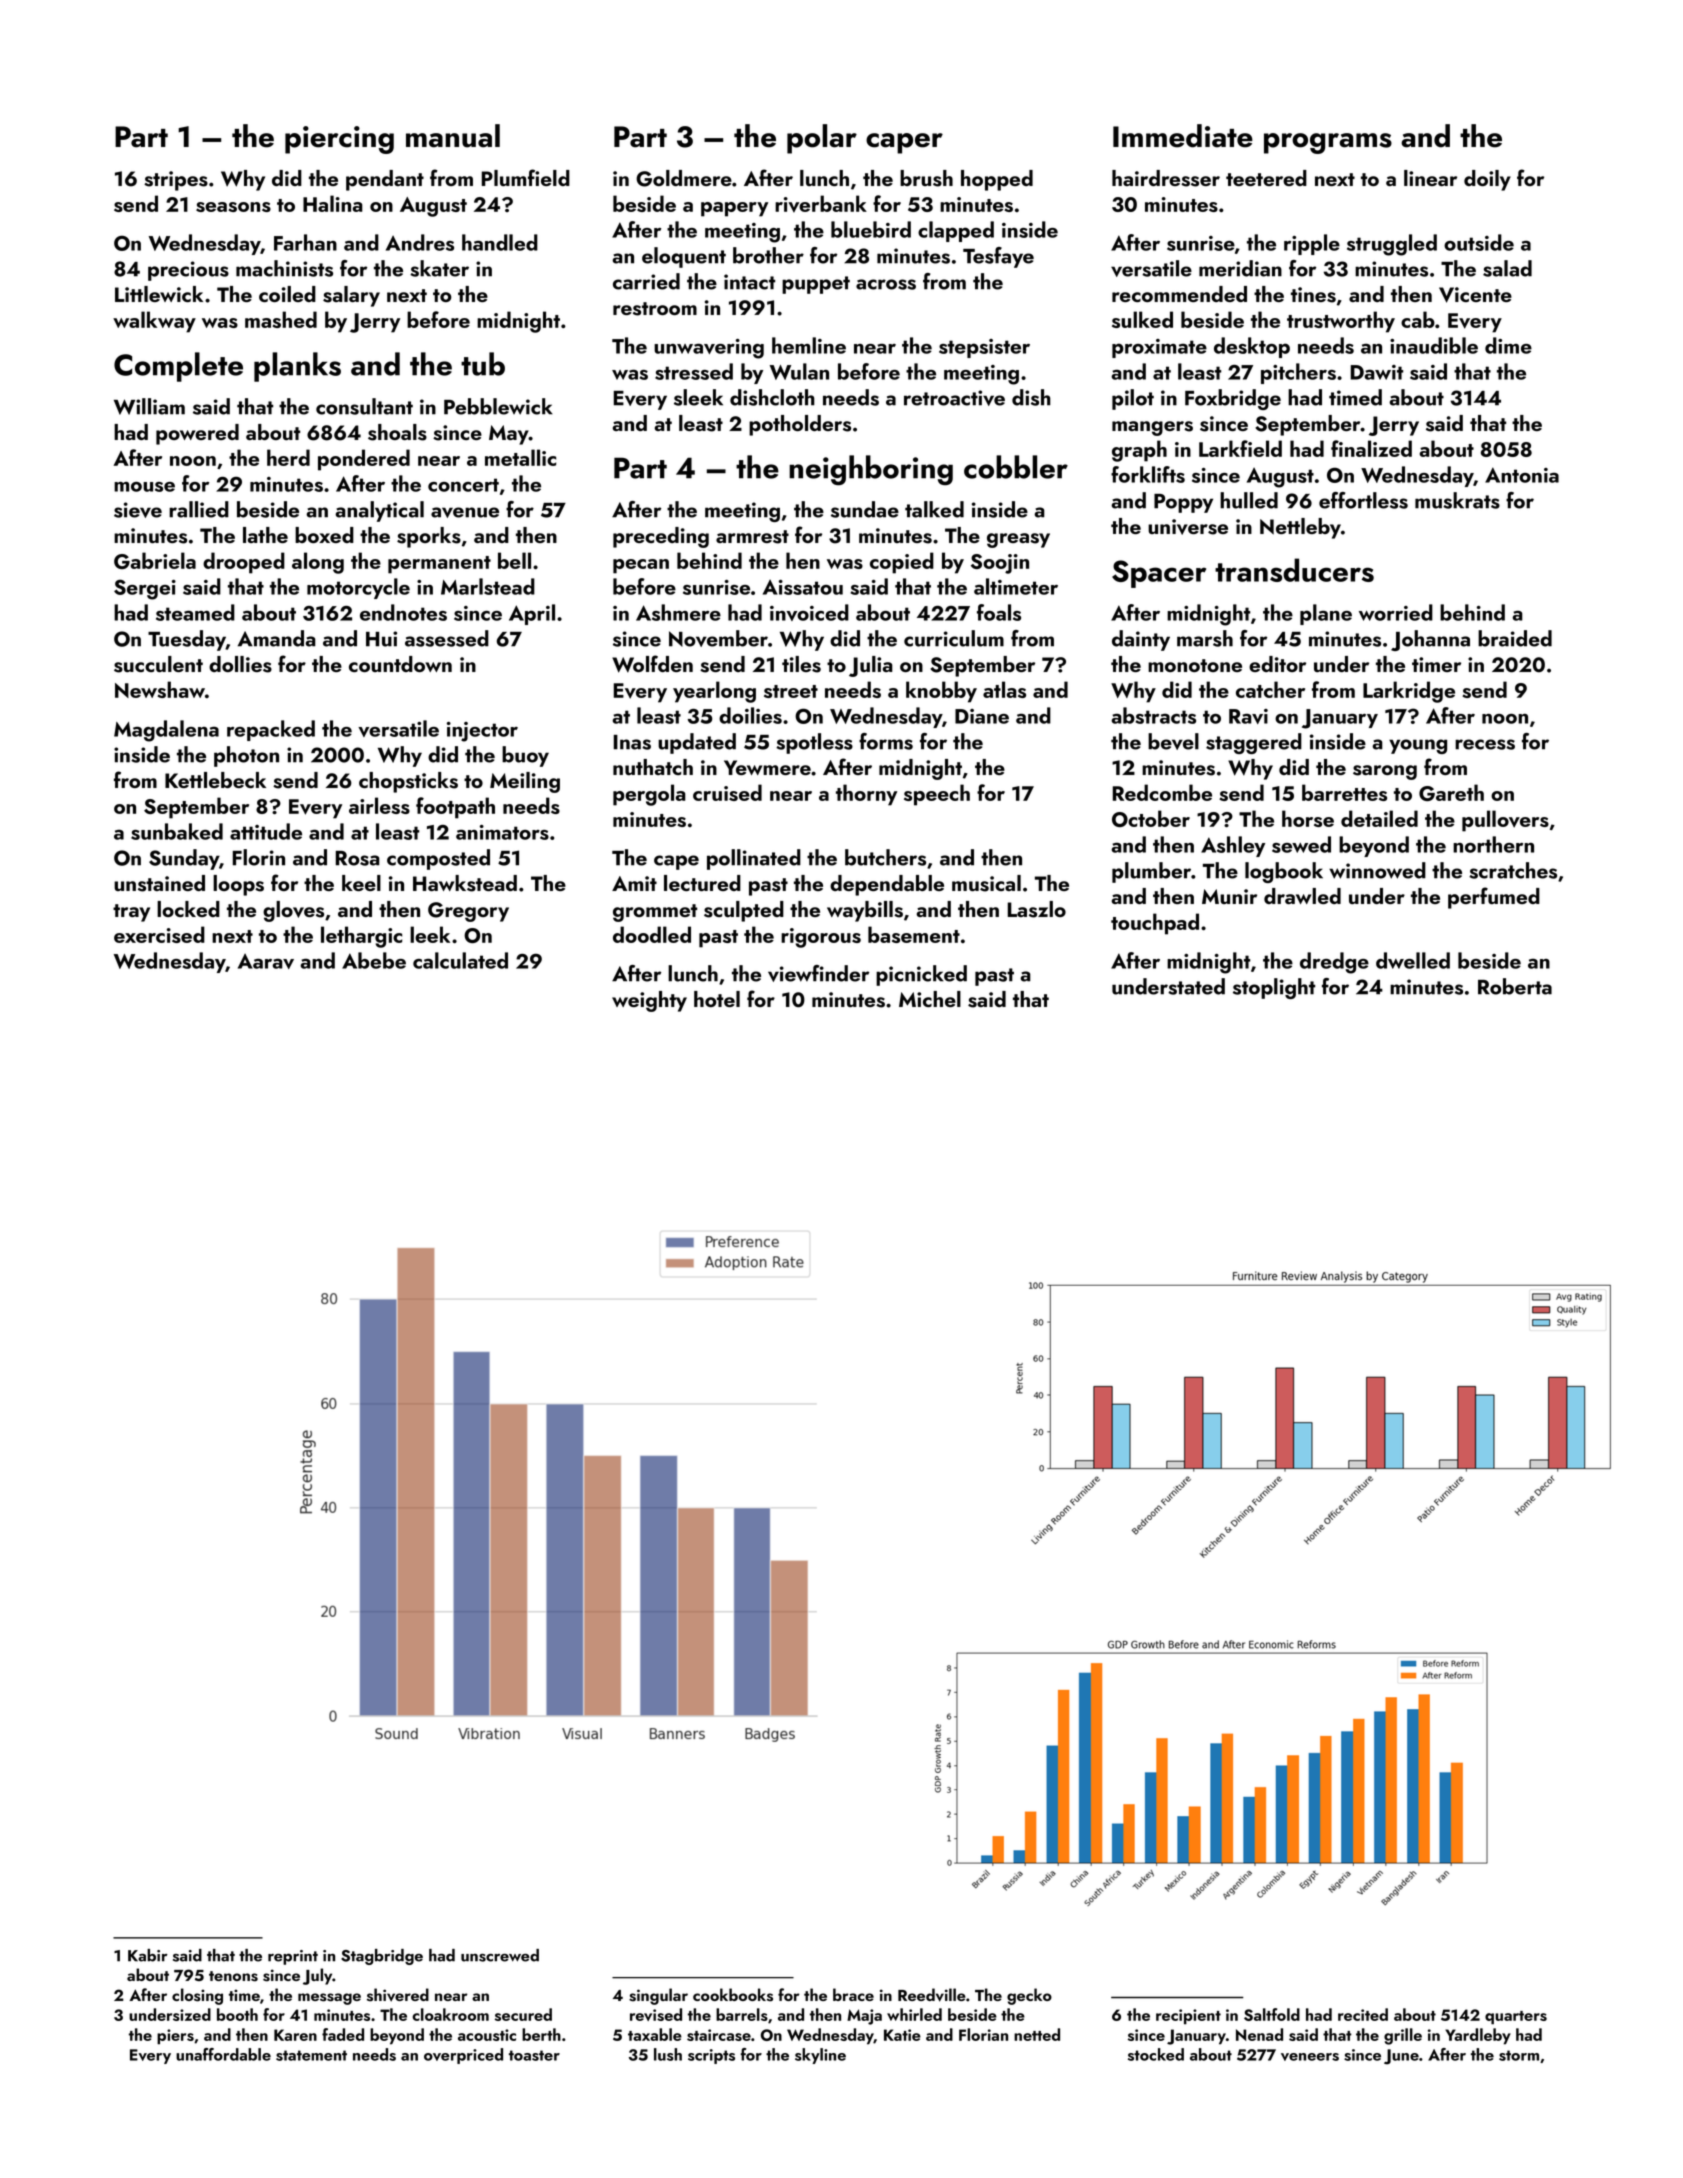 Image resolution: width=1683 pixels, height=2178 pixels. I want to click on musical, so click(986, 883).
